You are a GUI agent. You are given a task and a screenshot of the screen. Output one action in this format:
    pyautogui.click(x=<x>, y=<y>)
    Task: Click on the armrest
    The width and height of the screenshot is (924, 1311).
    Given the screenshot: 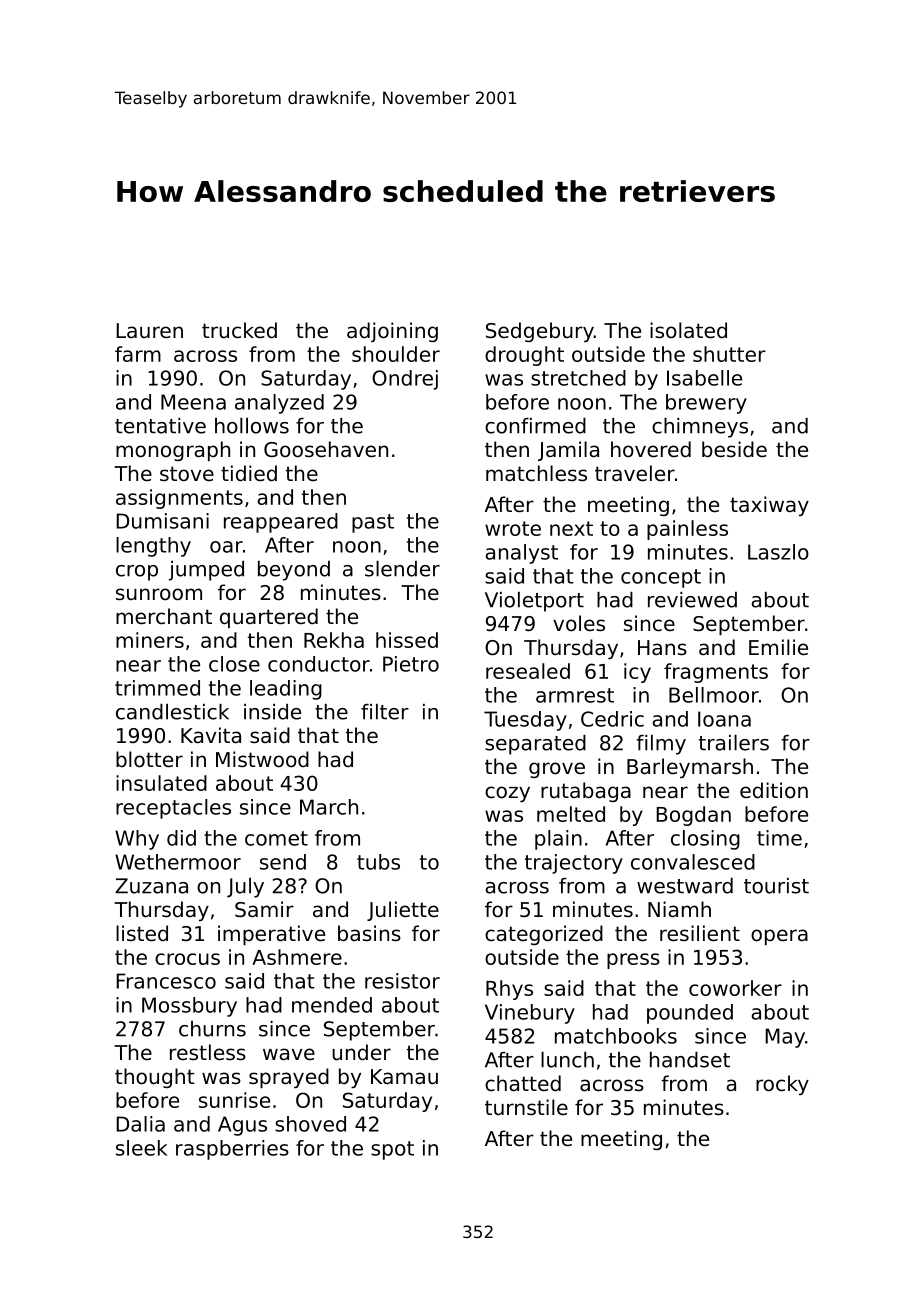 What is the action you would take?
    pyautogui.click(x=575, y=695)
